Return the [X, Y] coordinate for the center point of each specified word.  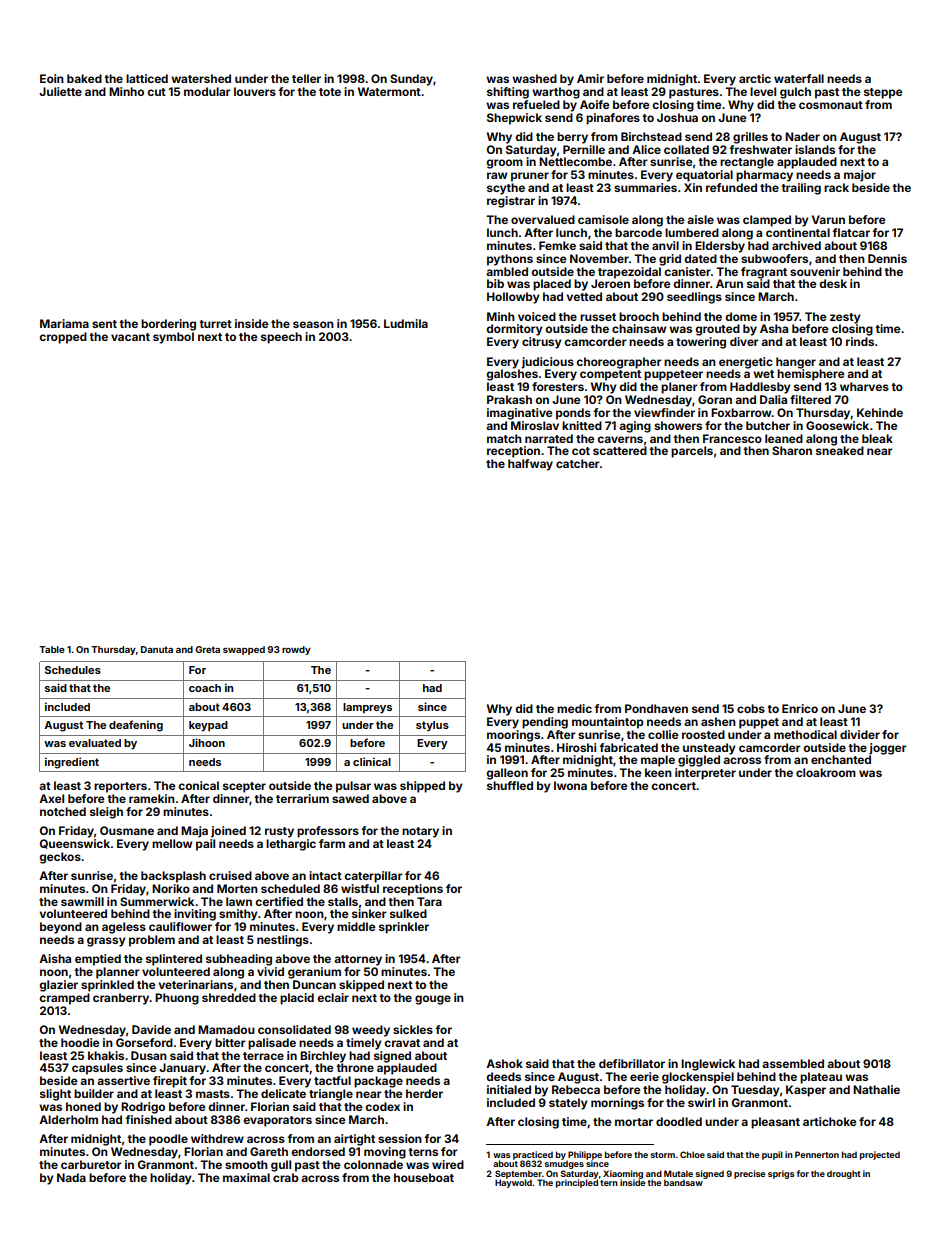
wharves [864, 386]
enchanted [841, 759]
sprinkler [404, 928]
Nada [71, 1177]
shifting [508, 93]
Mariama [64, 323]
